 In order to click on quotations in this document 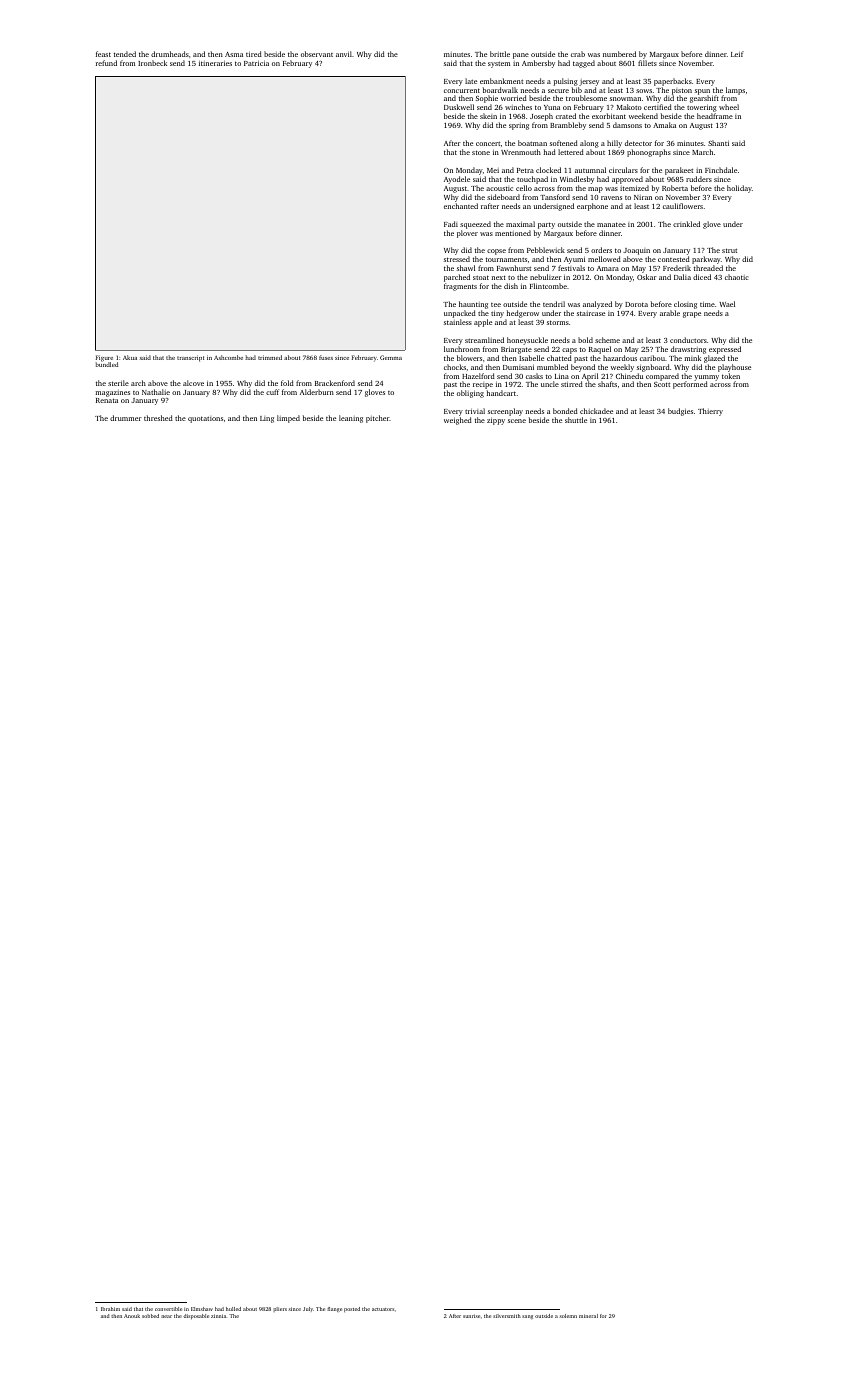, I will do `click(205, 419)`.
